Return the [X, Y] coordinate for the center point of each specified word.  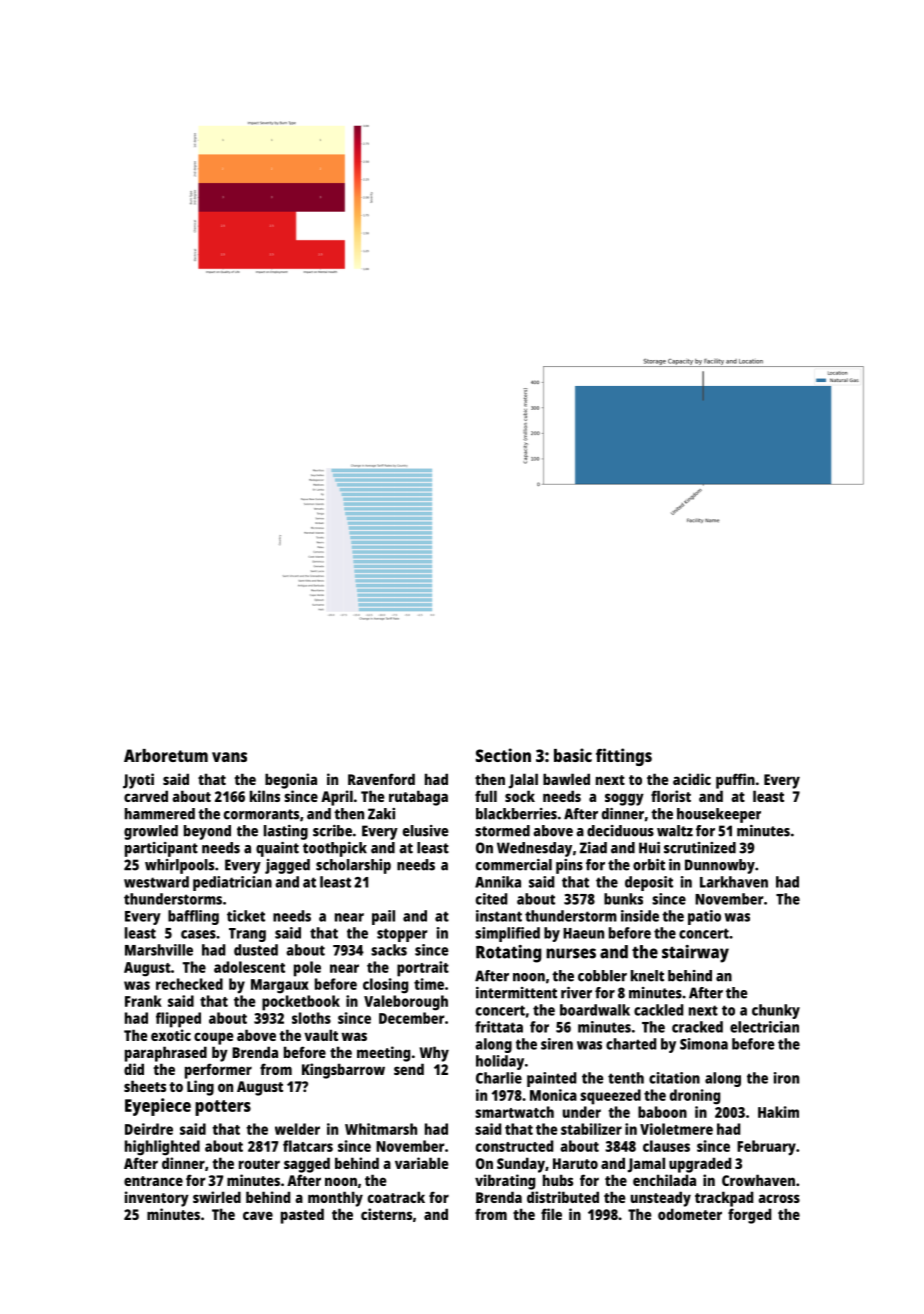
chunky [776, 1011]
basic [573, 755]
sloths [311, 1018]
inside [640, 916]
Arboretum [166, 755]
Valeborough [406, 1003]
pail [383, 917]
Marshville [159, 950]
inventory [157, 1199]
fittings [624, 757]
